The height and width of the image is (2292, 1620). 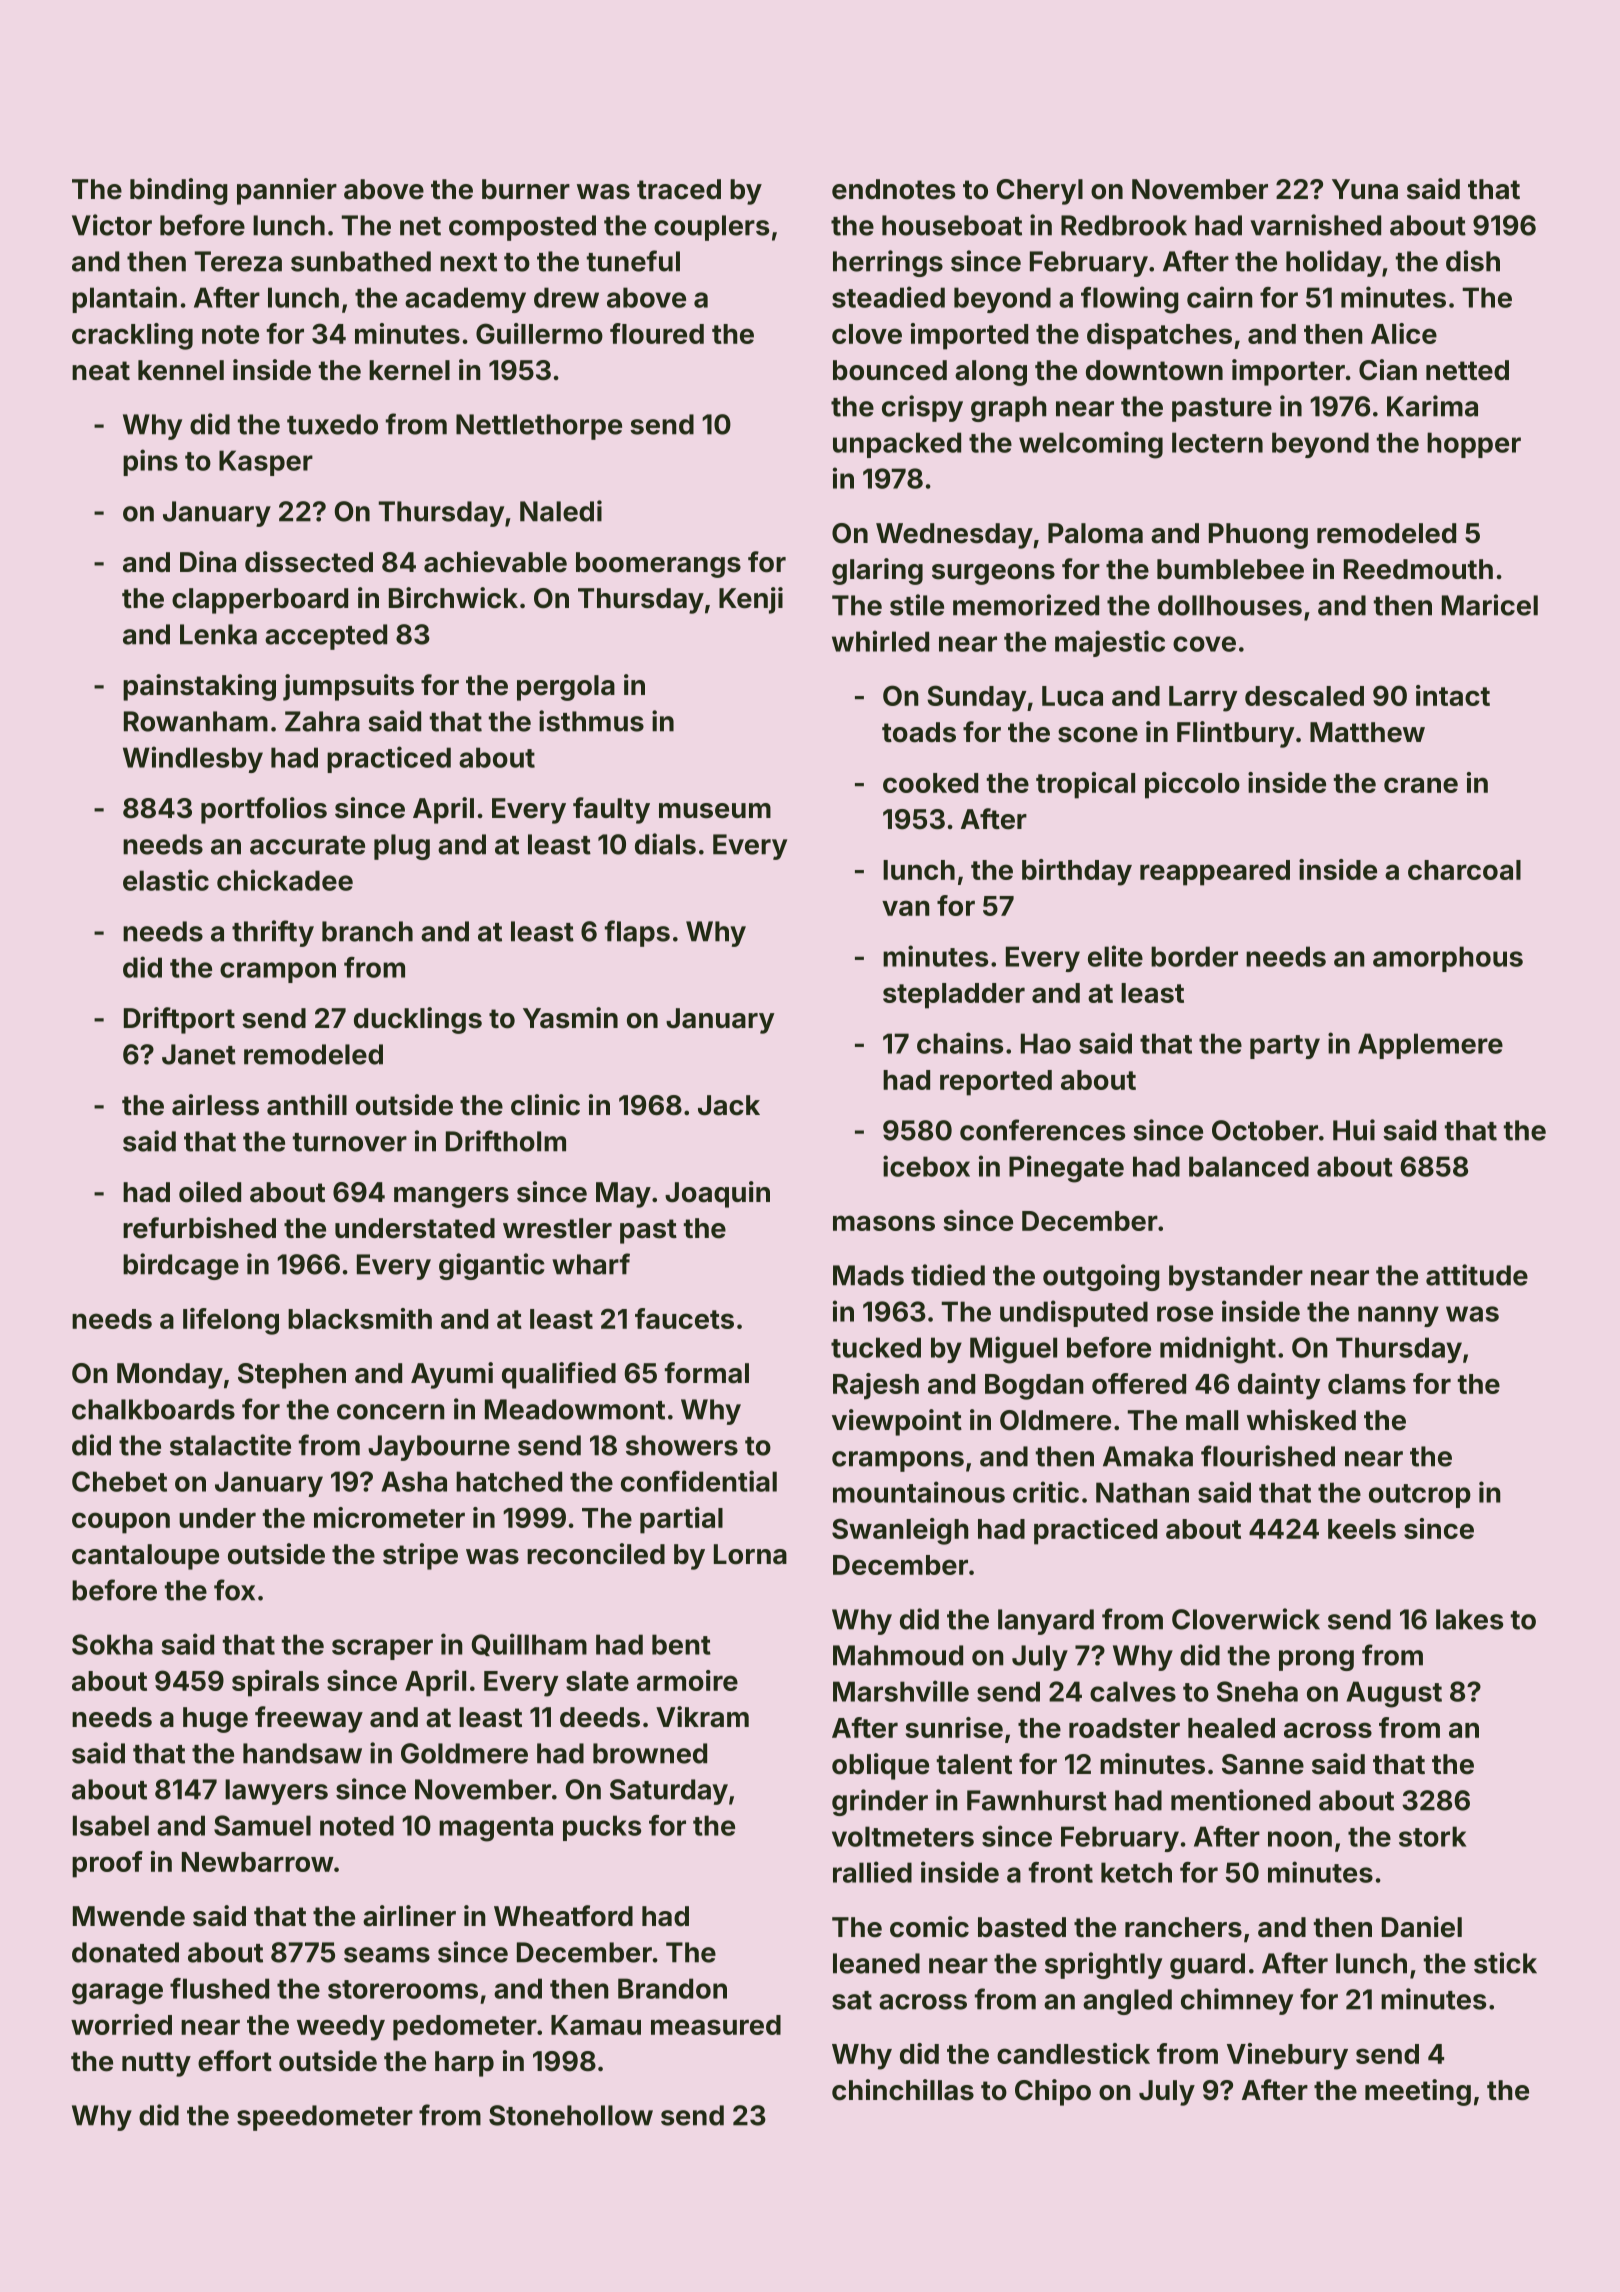 What do you see at coordinates (919, 1492) in the image?
I see `mountainous` at bounding box center [919, 1492].
